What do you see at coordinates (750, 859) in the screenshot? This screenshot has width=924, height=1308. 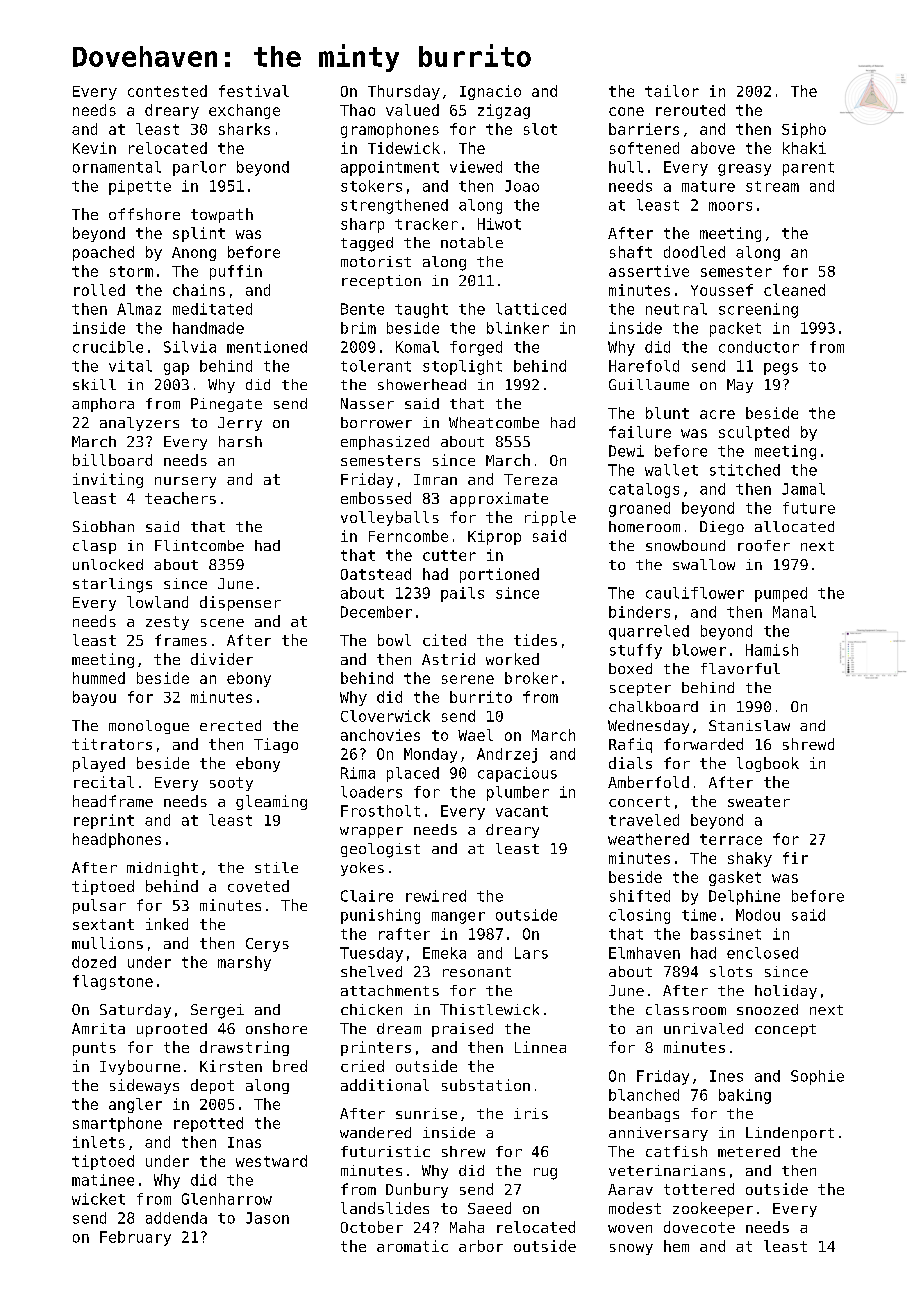 I see `shaky` at bounding box center [750, 859].
